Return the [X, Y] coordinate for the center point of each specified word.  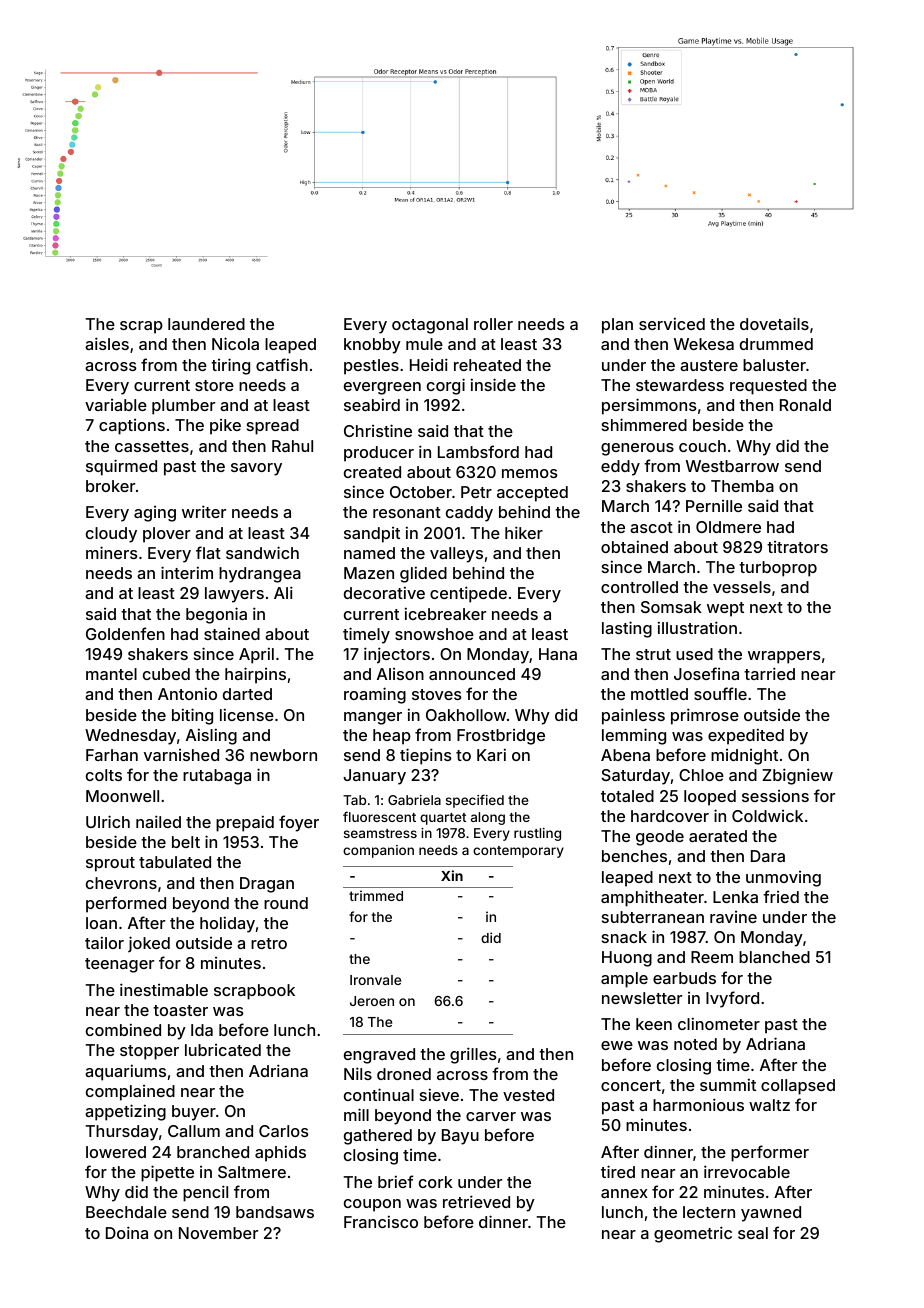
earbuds [684, 978]
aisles [107, 343]
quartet [443, 819]
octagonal [430, 326]
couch [702, 446]
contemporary [518, 852]
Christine [378, 430]
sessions [775, 796]
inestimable [164, 989]
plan [617, 326]
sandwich [262, 552]
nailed [158, 821]
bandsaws [275, 1212]
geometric [693, 1234]
